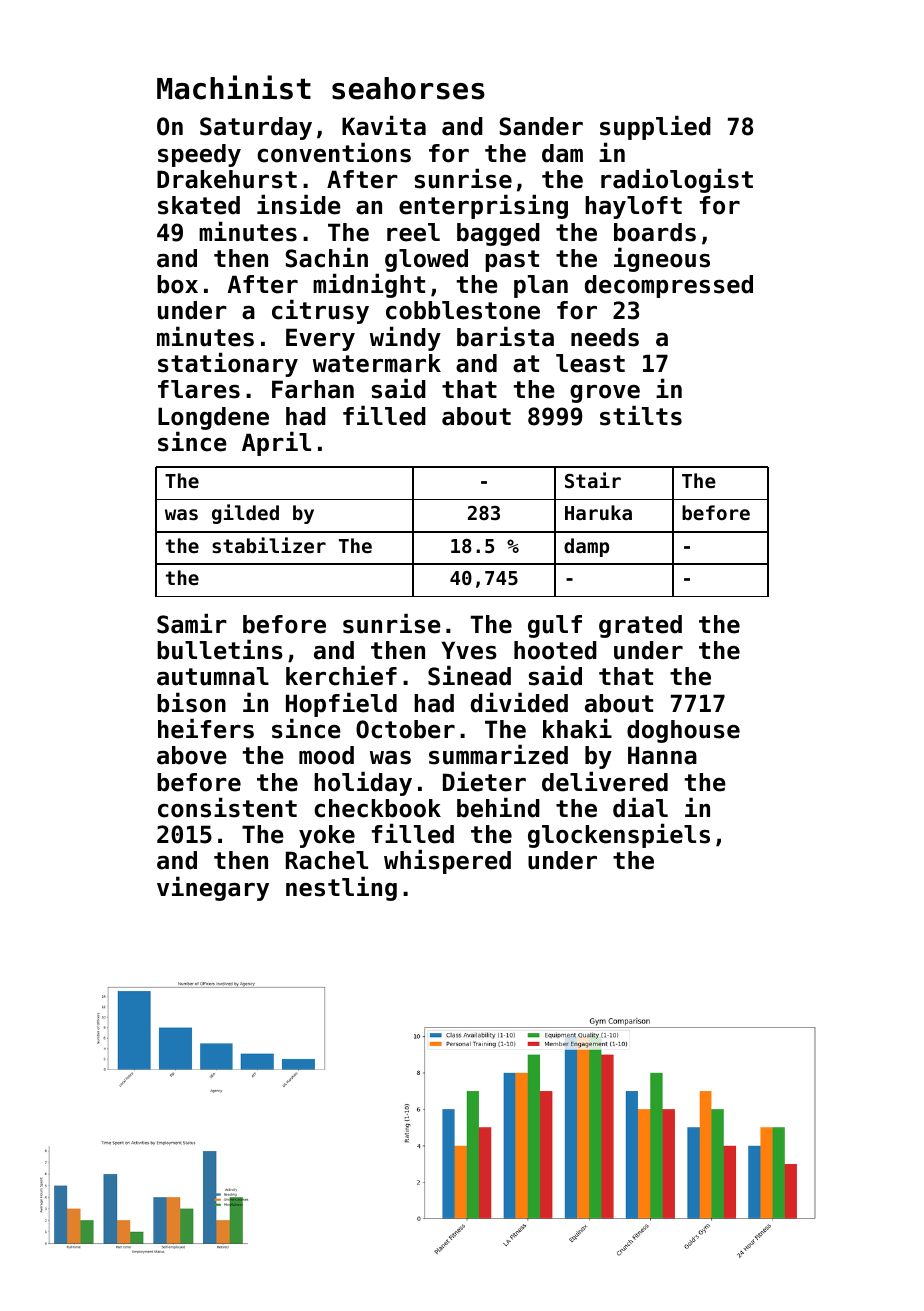 The height and width of the screenshot is (1311, 924). I want to click on Farhan, so click(313, 389).
